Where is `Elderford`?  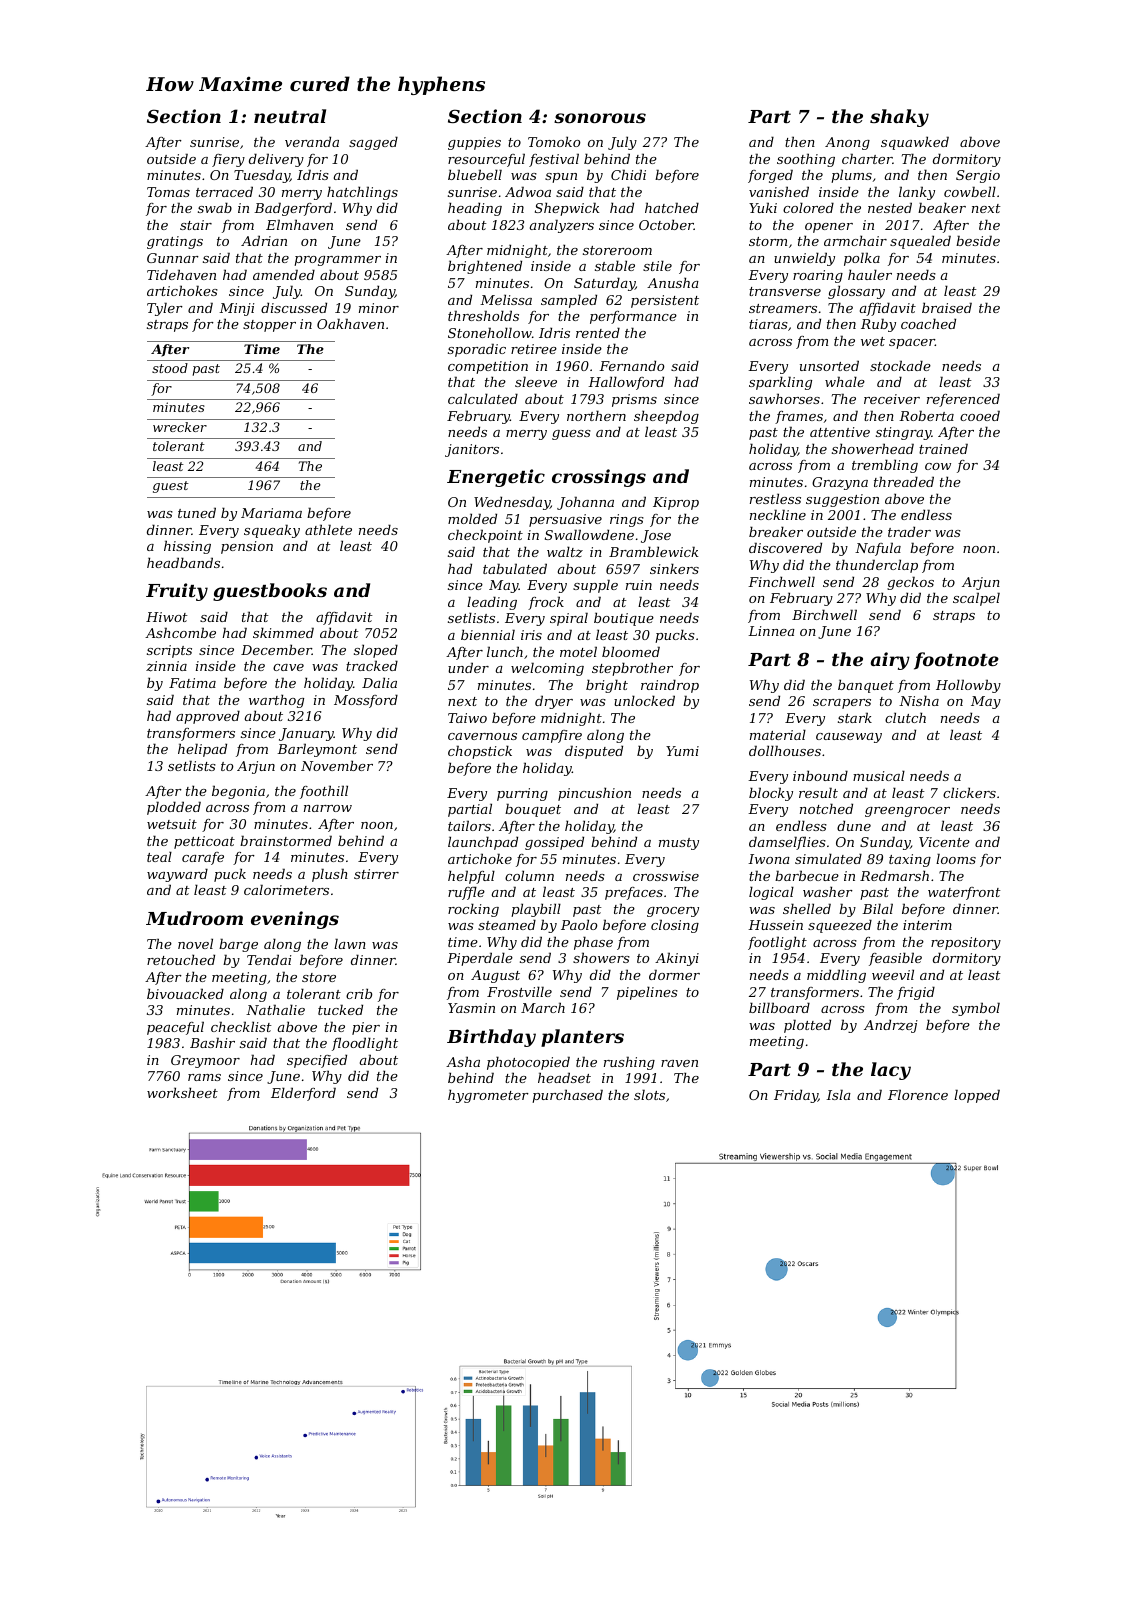
Elderford is located at coordinates (303, 1094).
